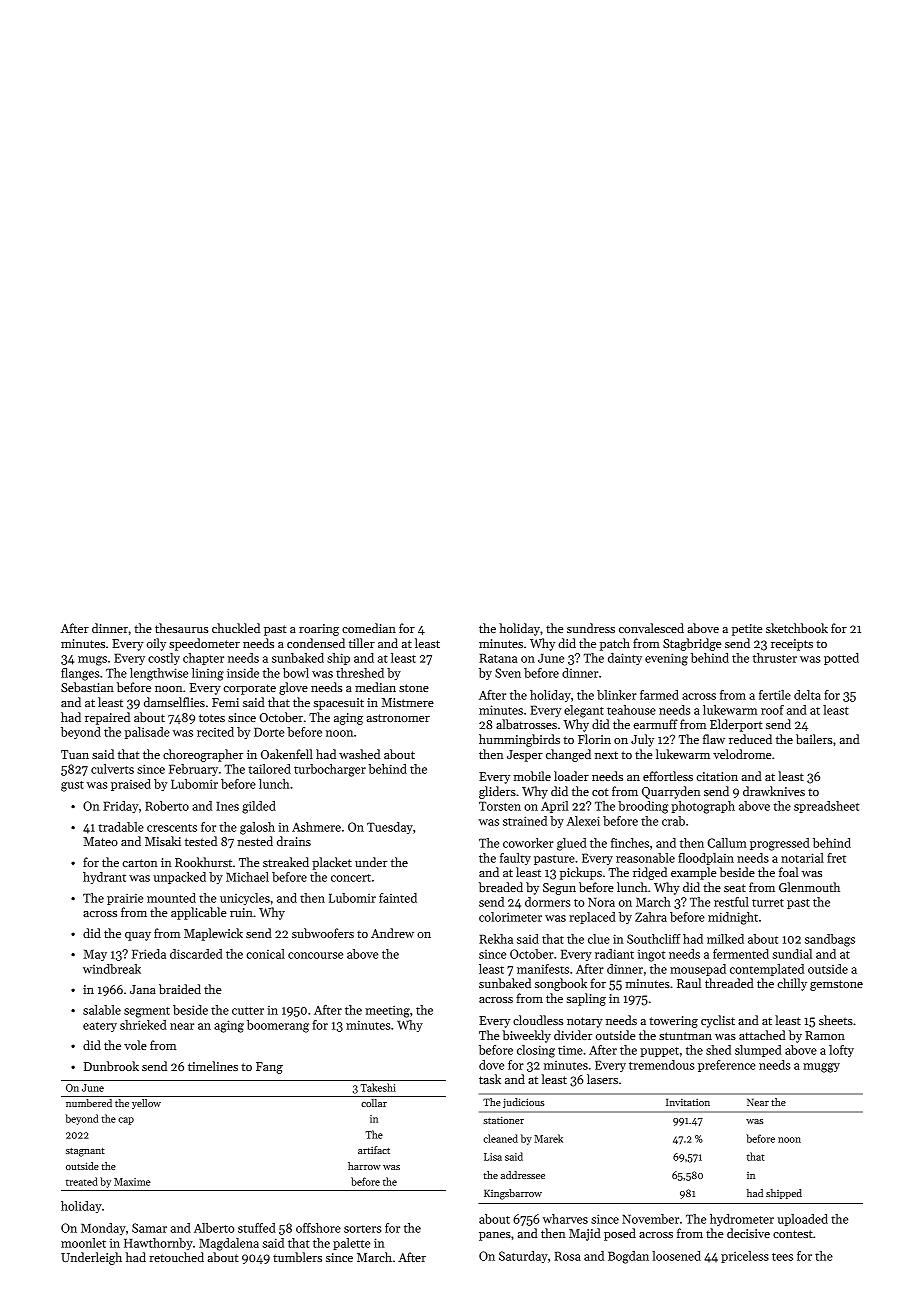  I want to click on tees, so click(782, 1257).
